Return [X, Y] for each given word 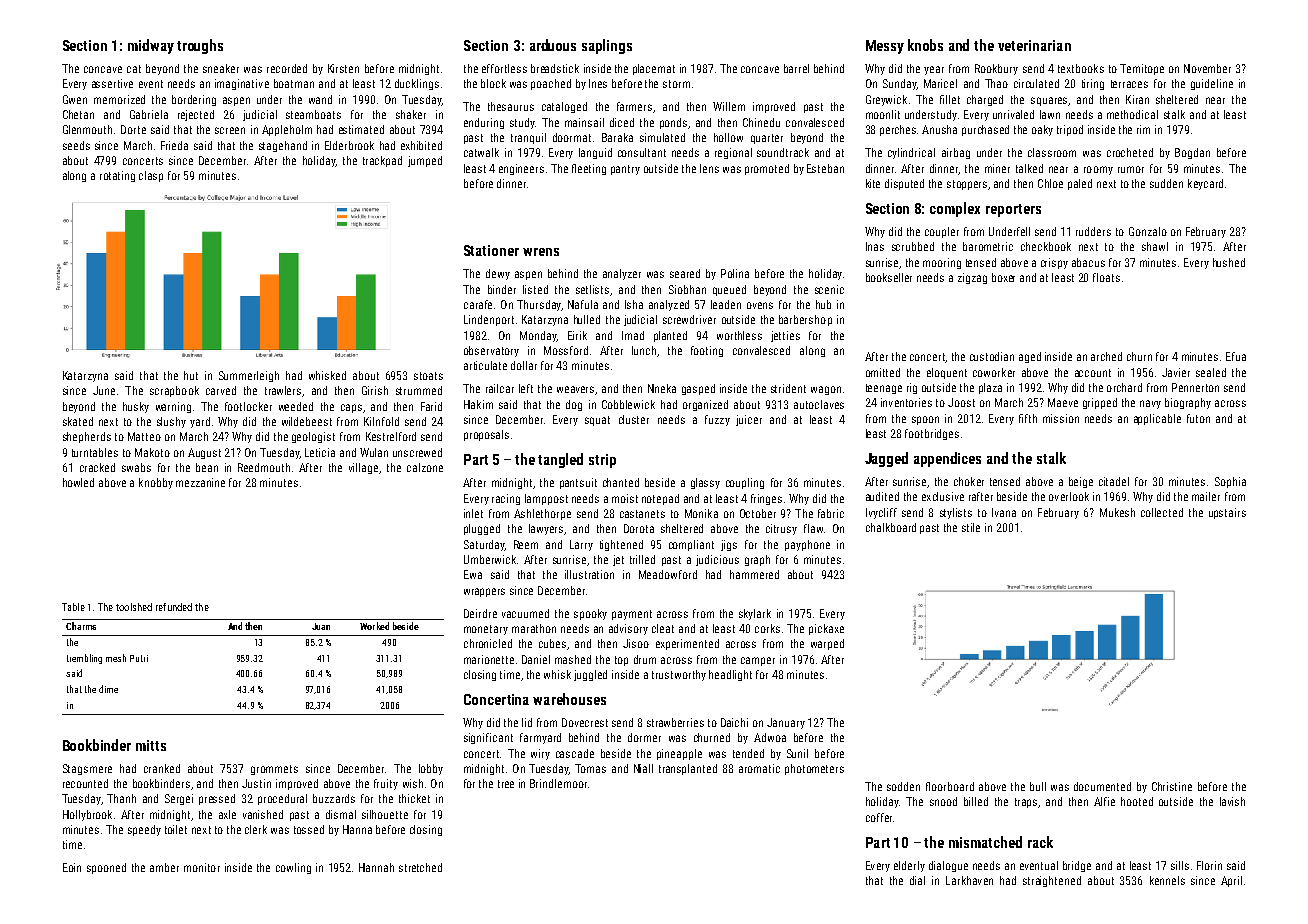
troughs [200, 46]
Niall [643, 768]
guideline [1212, 84]
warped [827, 644]
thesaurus [511, 106]
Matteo [144, 436]
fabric [831, 513]
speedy [144, 830]
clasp [151, 176]
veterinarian [1034, 45]
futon [1198, 418]
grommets [274, 770]
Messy [885, 47]
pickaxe [826, 629]
